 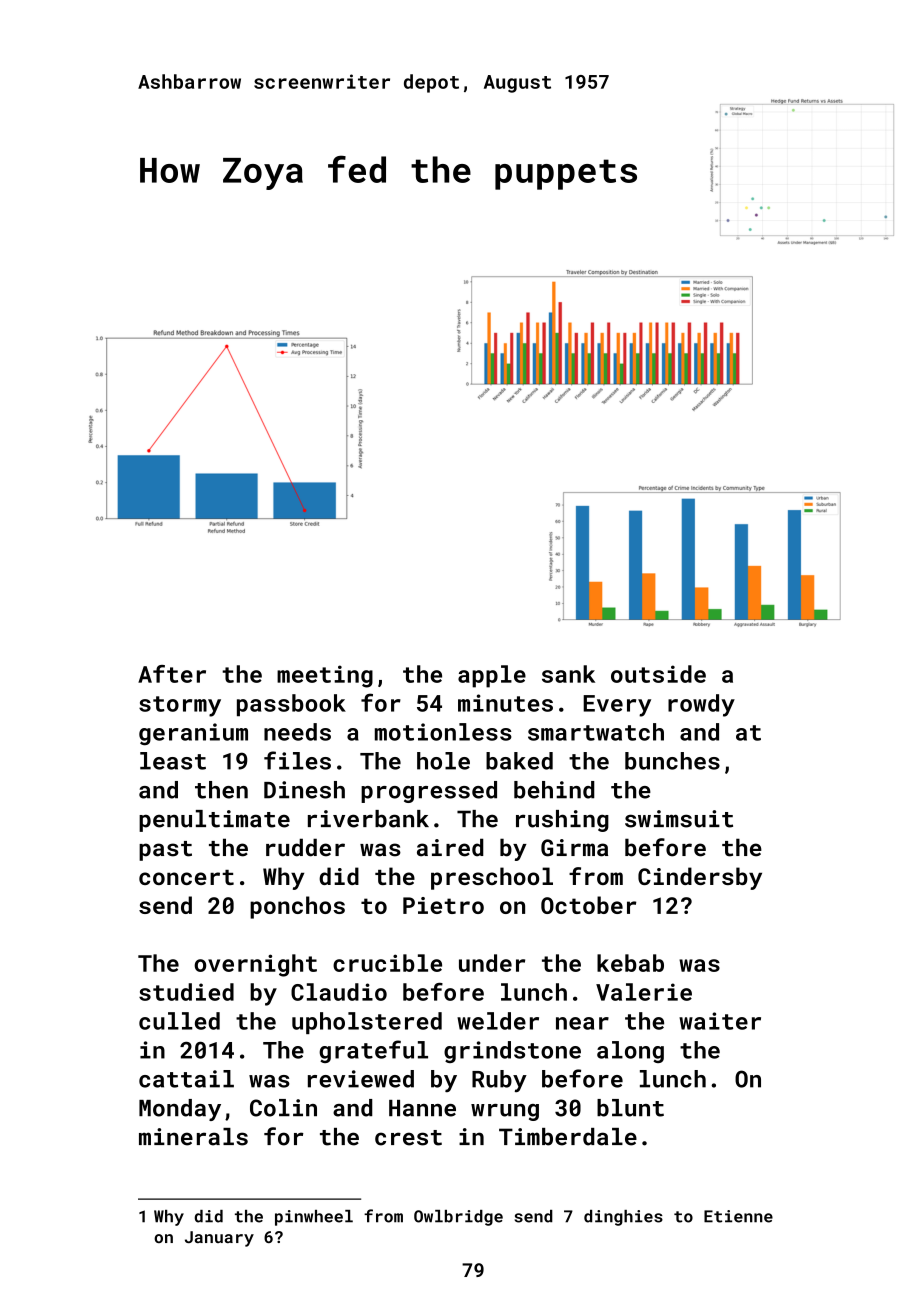 I want to click on rowdy, so click(x=701, y=705).
